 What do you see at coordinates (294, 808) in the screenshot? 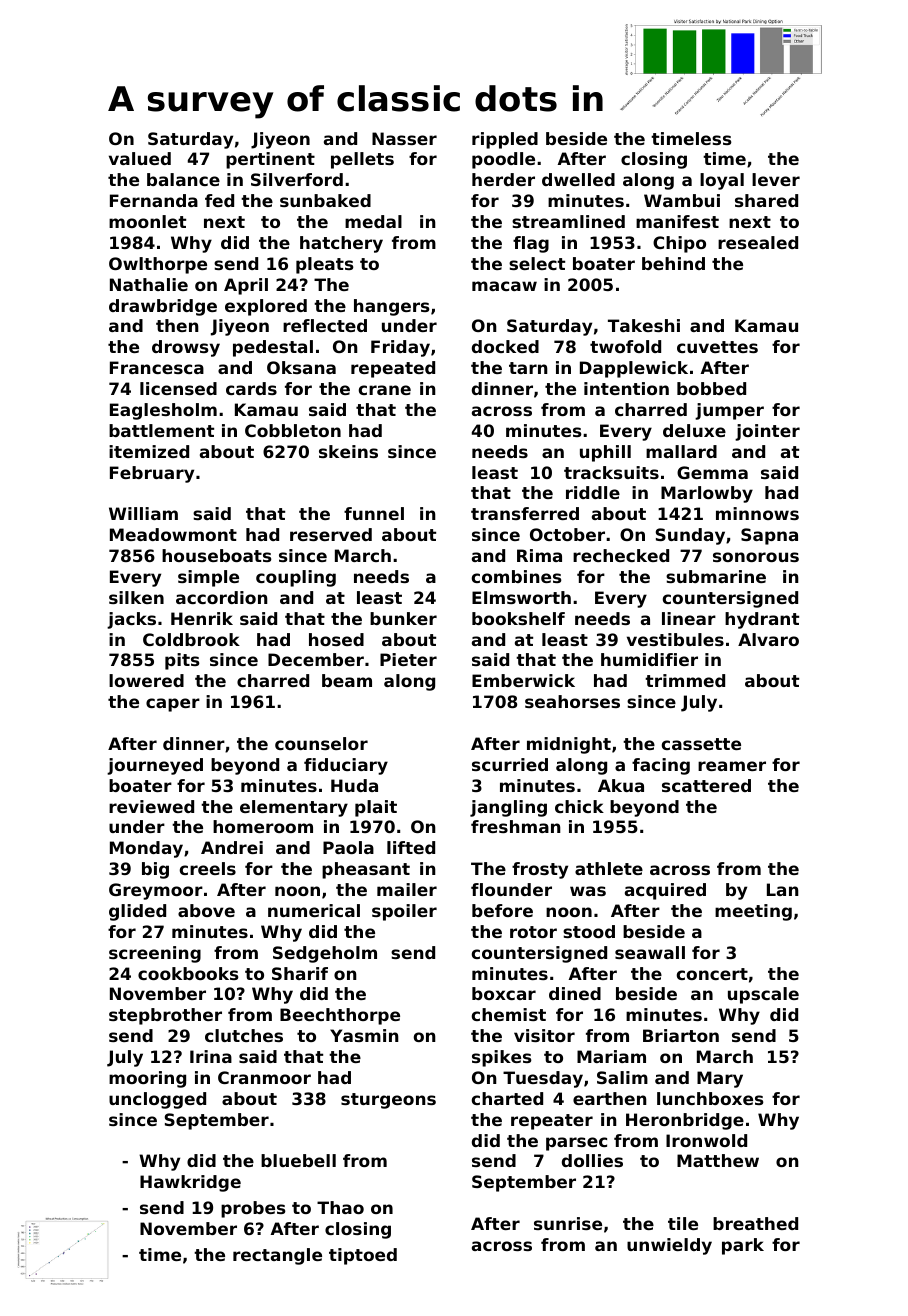
I see `elementary` at bounding box center [294, 808].
